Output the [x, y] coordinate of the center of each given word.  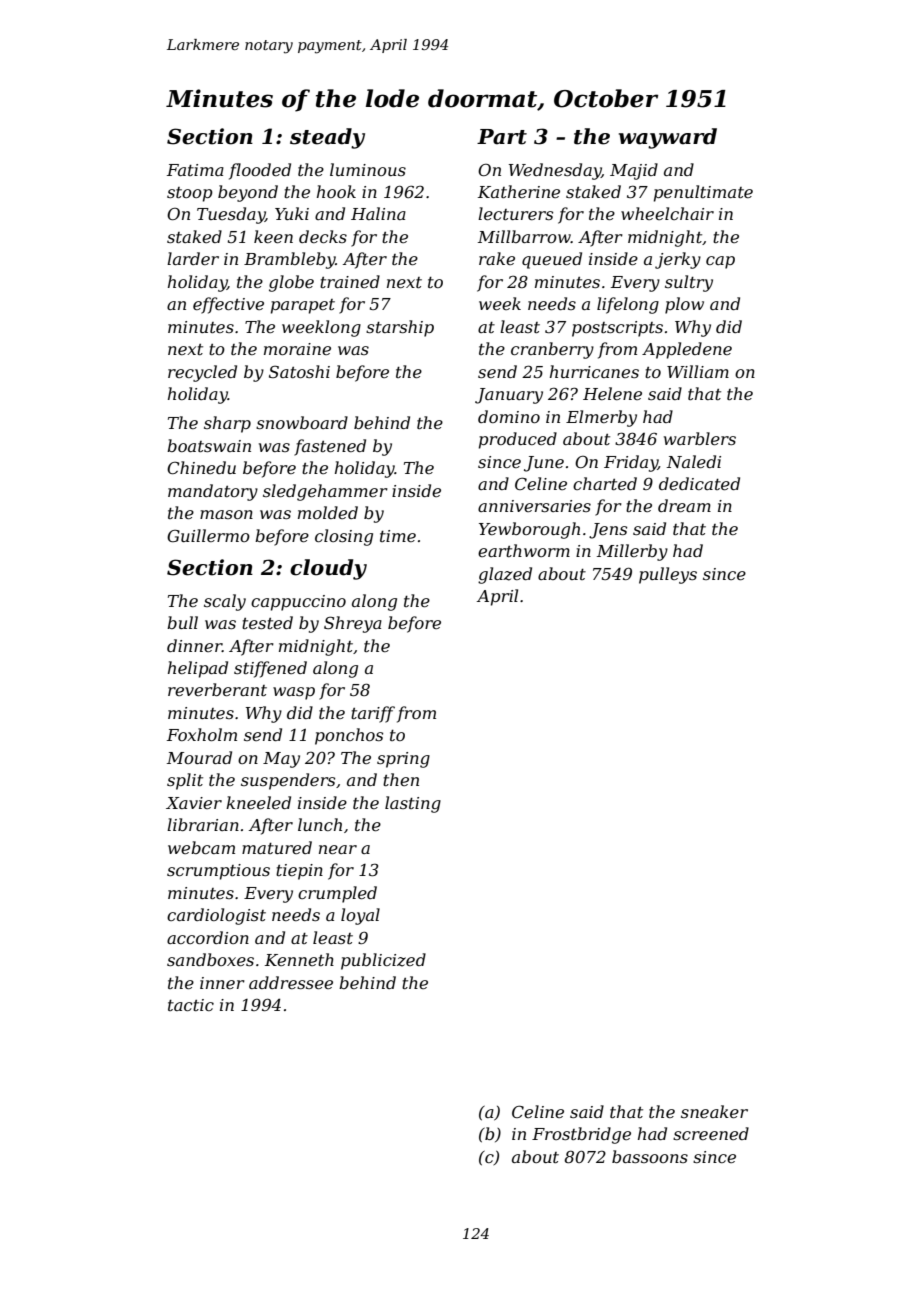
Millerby [632, 552]
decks [323, 236]
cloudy [328, 569]
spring [403, 760]
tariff [373, 714]
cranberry [552, 350]
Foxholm [202, 734]
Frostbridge [581, 1135]
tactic [191, 1005]
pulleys [668, 575]
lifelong [628, 305]
